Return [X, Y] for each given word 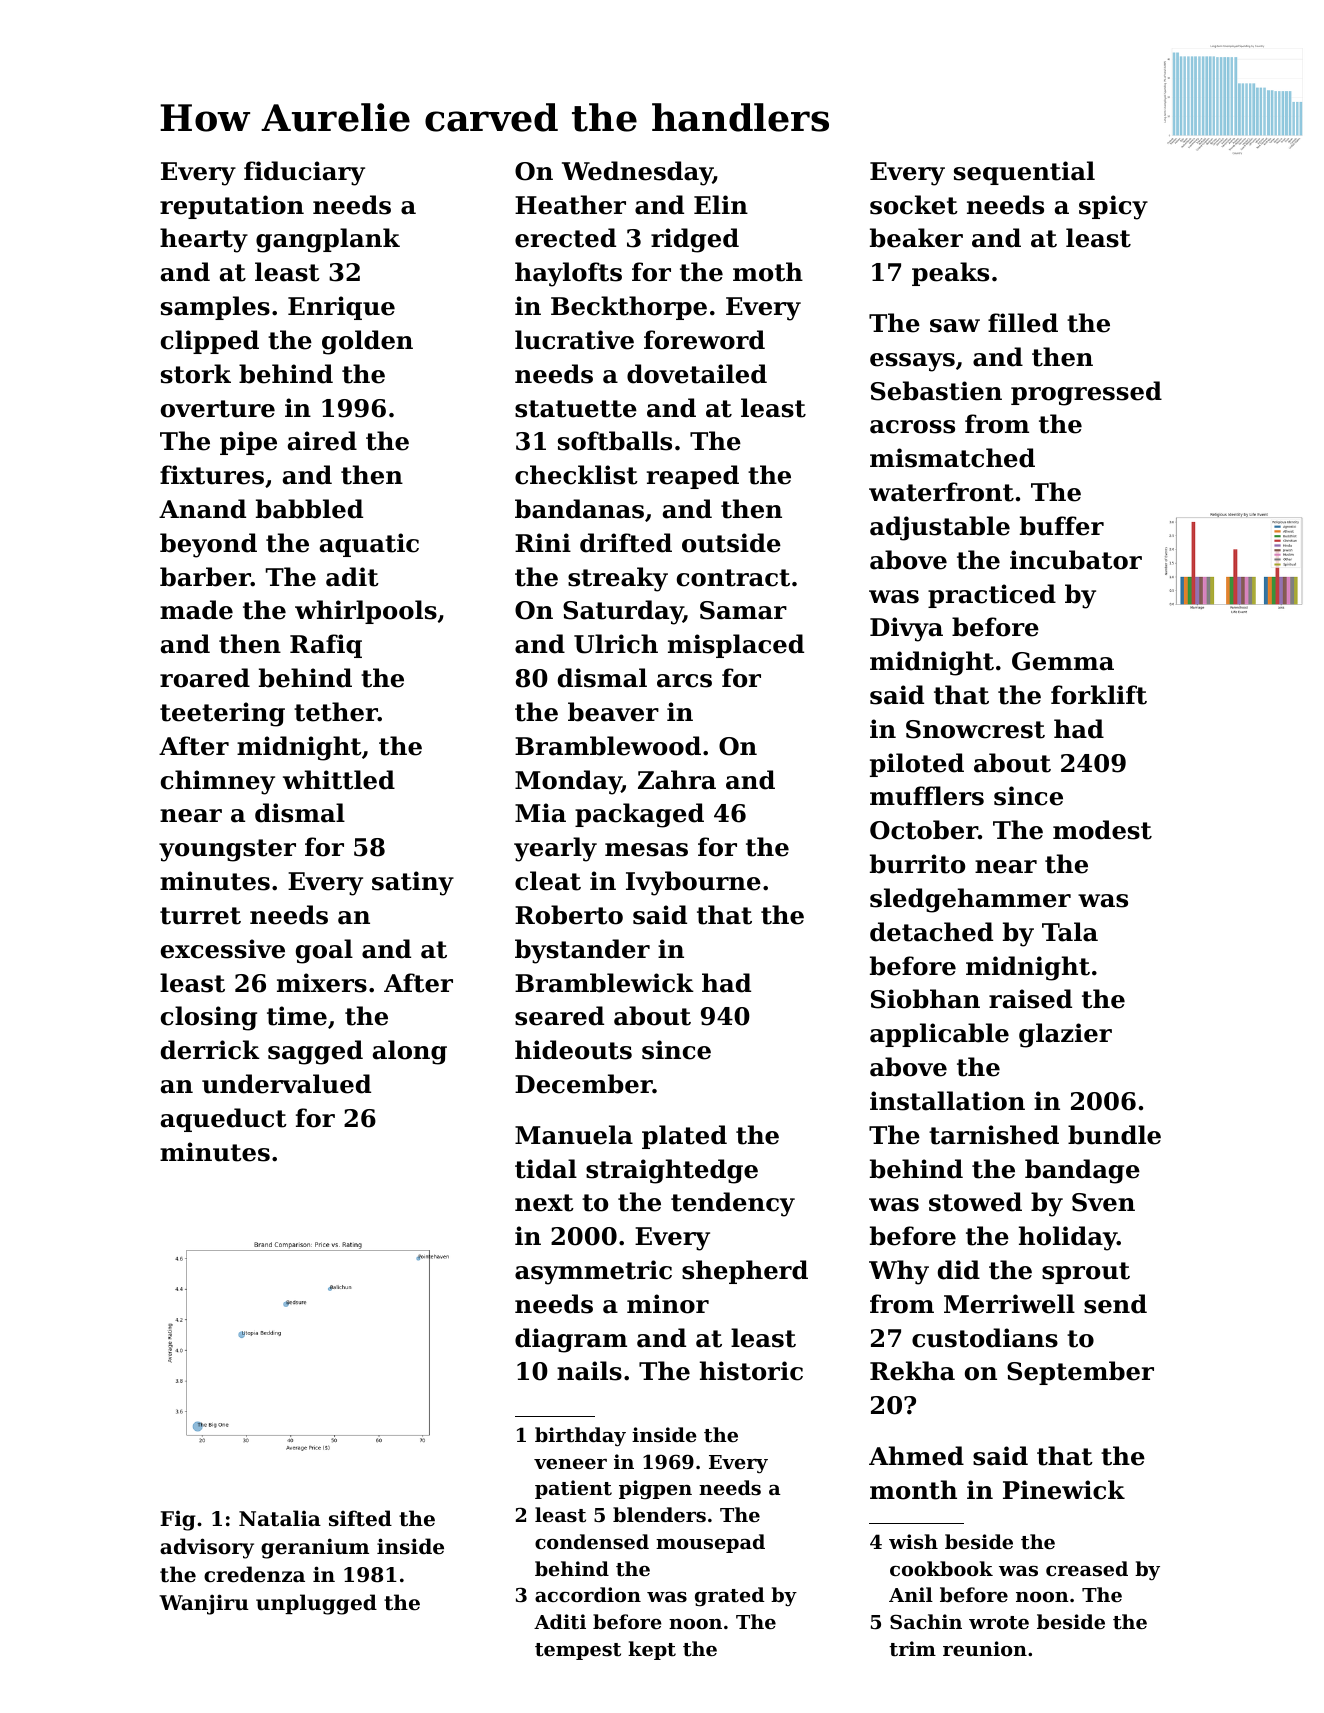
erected [565, 238]
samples [215, 308]
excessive [223, 949]
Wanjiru [204, 1604]
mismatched [952, 458]
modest [1102, 830]
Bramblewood [608, 746]
